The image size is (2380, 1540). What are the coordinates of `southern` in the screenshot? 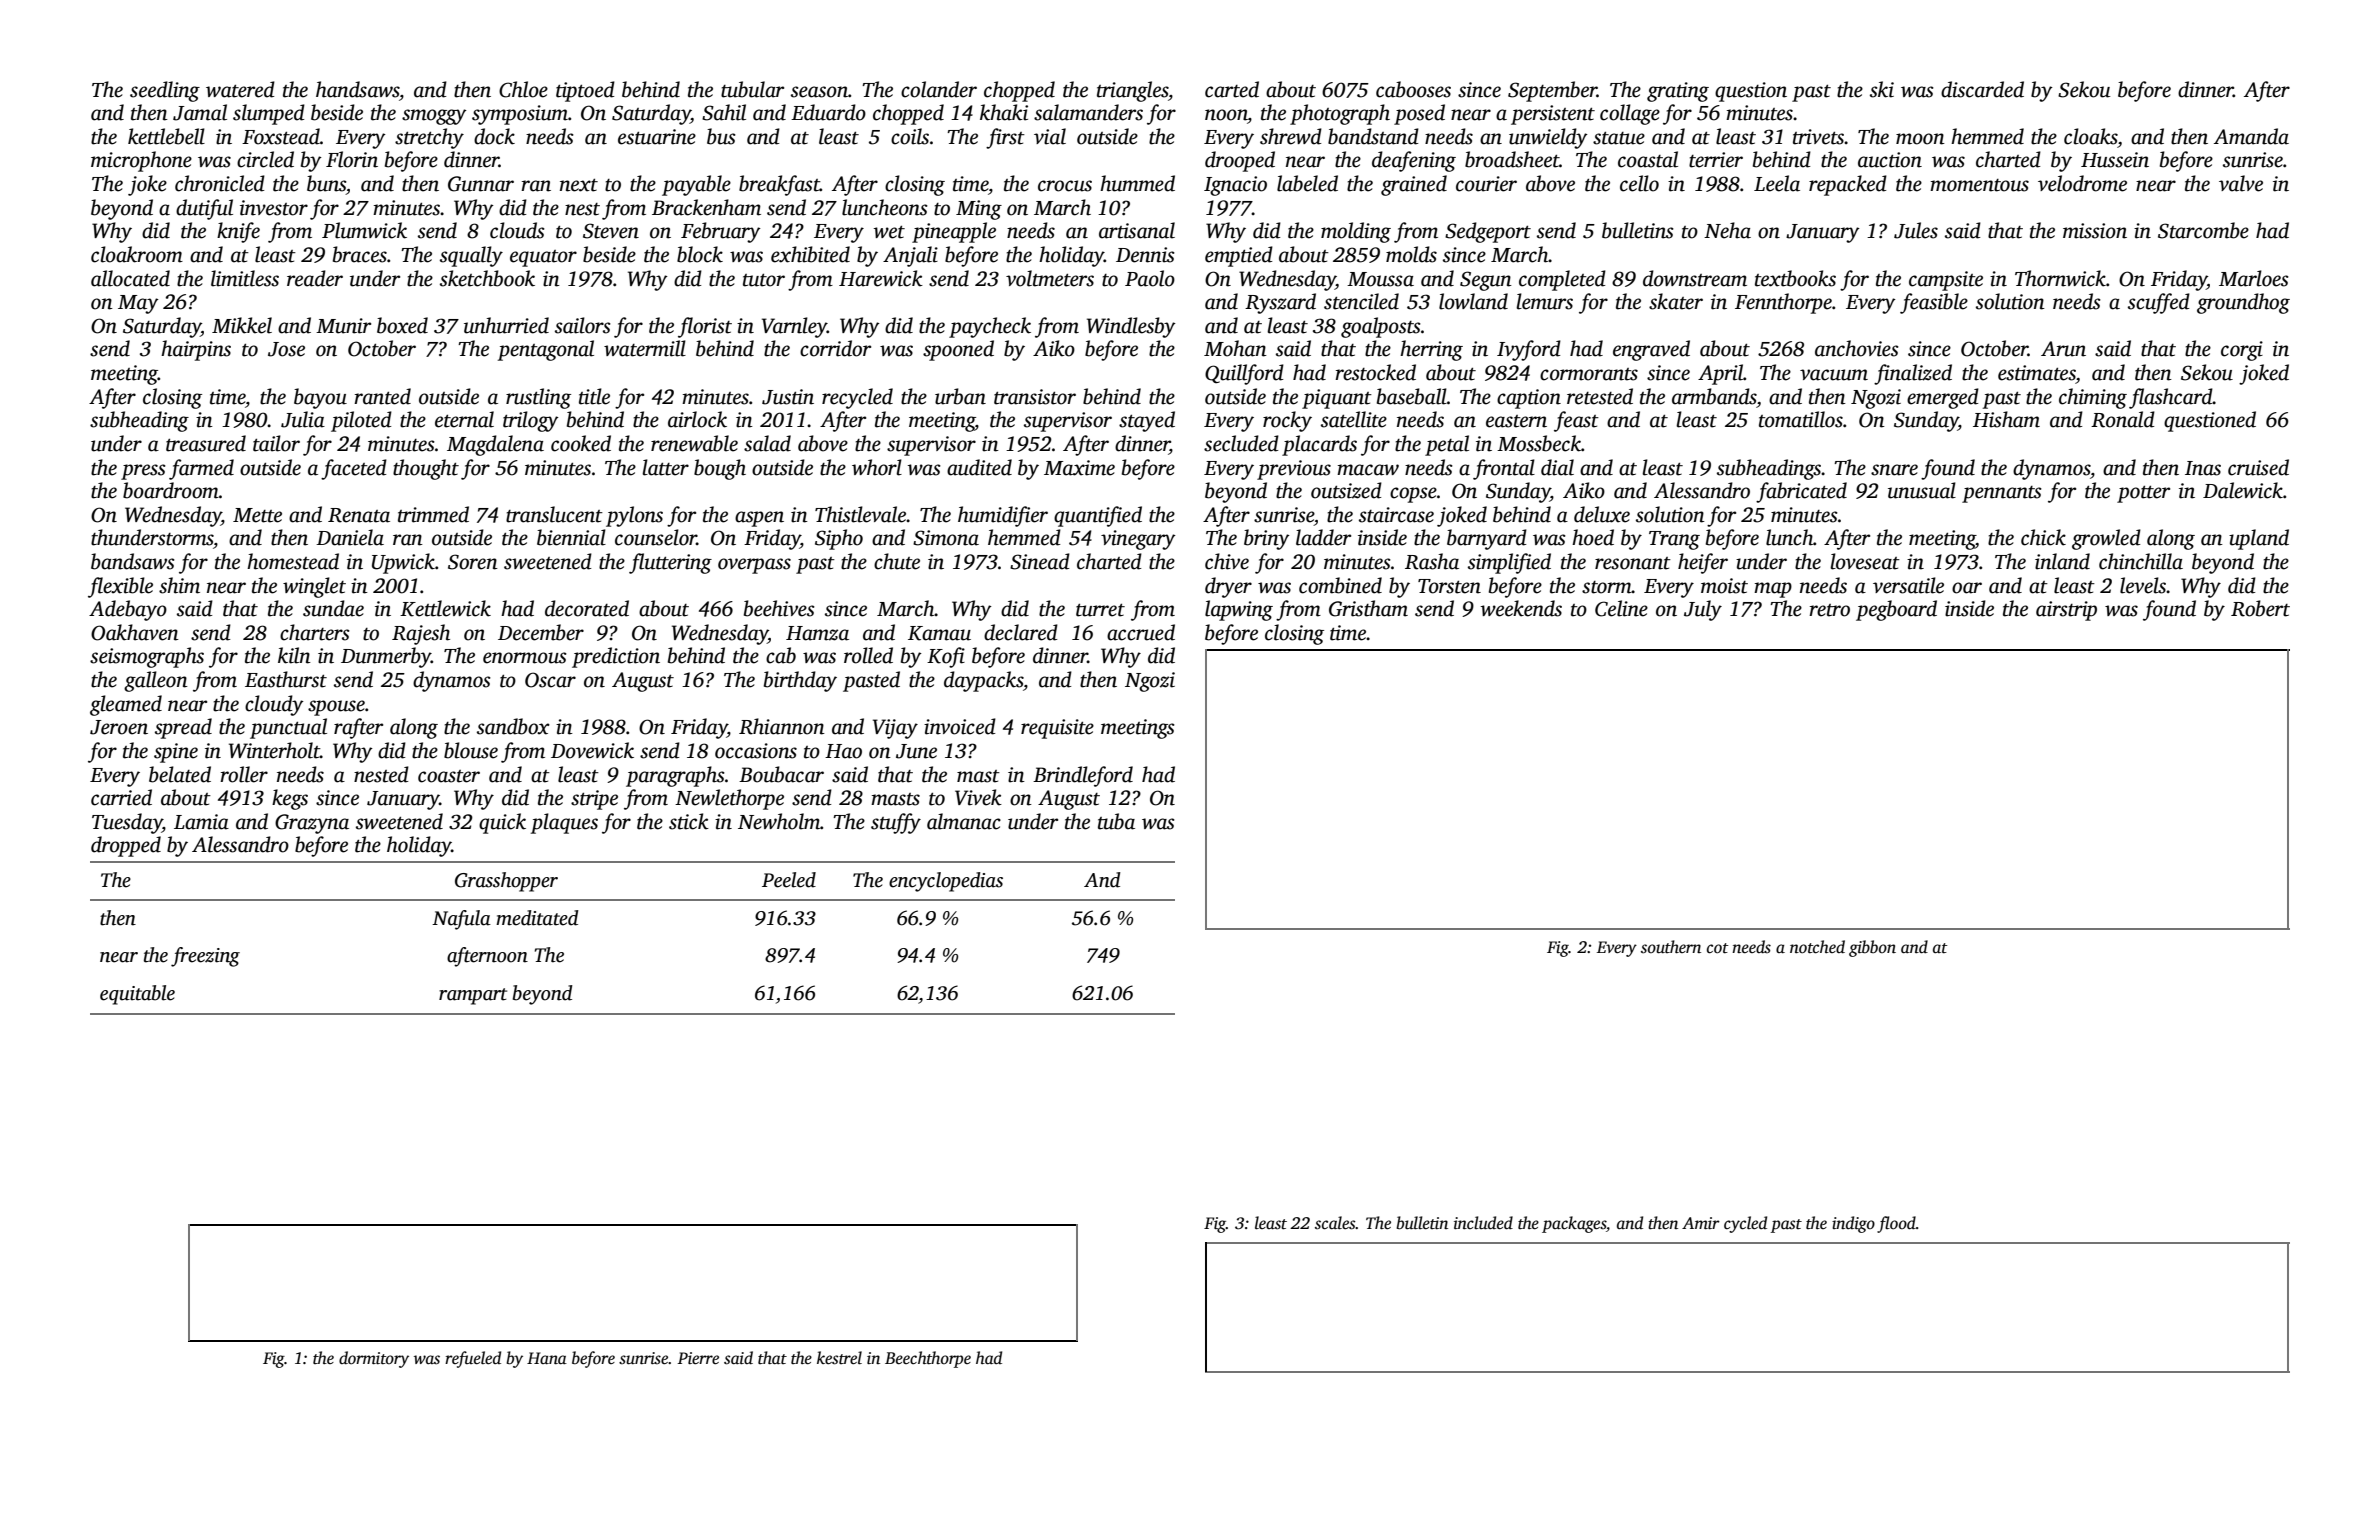 It's located at (1671, 947).
